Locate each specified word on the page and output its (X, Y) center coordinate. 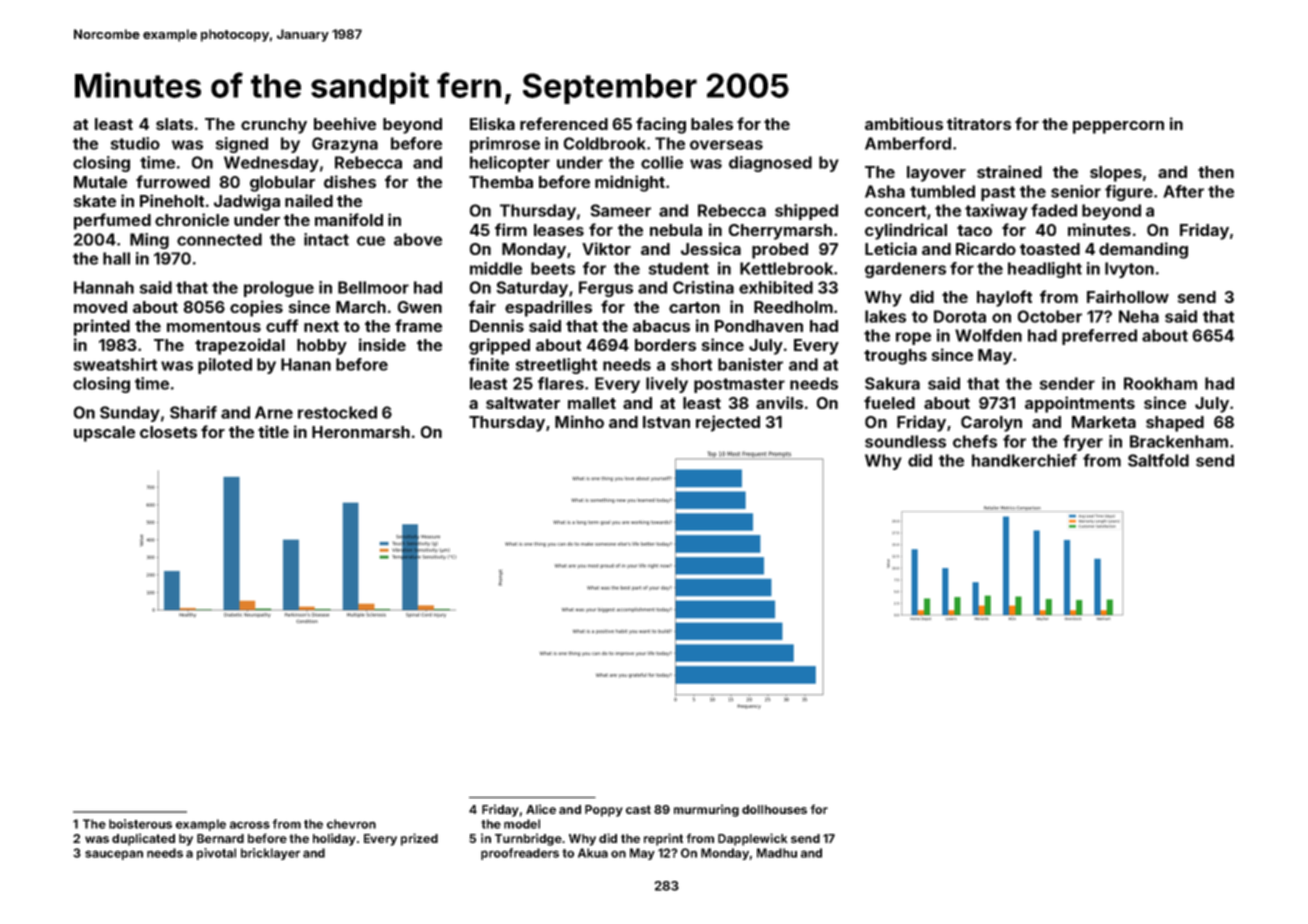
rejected (728, 423)
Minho (579, 421)
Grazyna (345, 145)
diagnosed (770, 164)
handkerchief (1024, 460)
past (998, 193)
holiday (334, 839)
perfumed (112, 221)
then (1216, 172)
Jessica (711, 248)
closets (168, 432)
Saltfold (1158, 460)
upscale (104, 434)
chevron (351, 824)
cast (638, 809)
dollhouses (774, 809)
